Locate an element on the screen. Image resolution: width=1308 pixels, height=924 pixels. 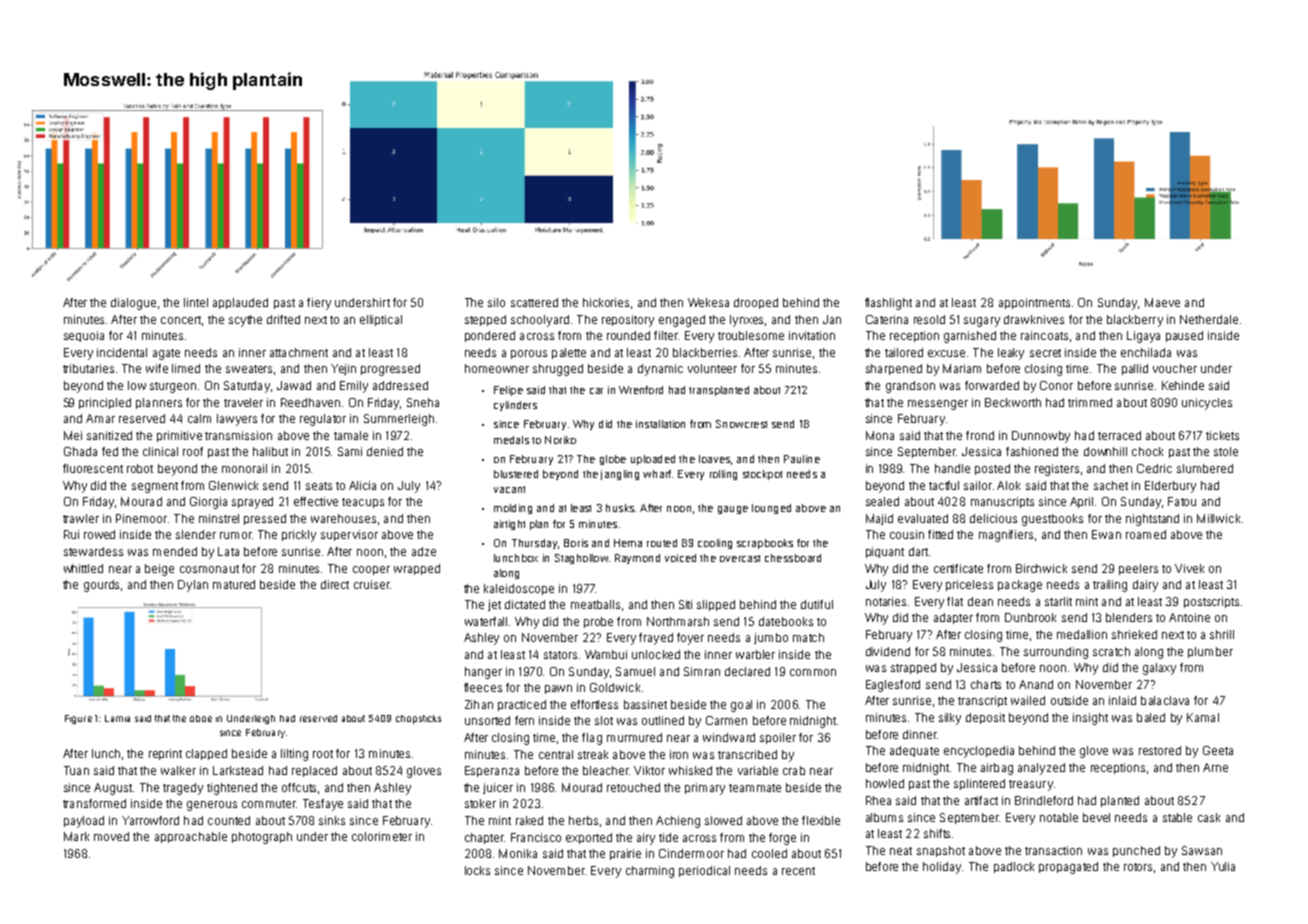
trawler is located at coordinates (81, 518).
